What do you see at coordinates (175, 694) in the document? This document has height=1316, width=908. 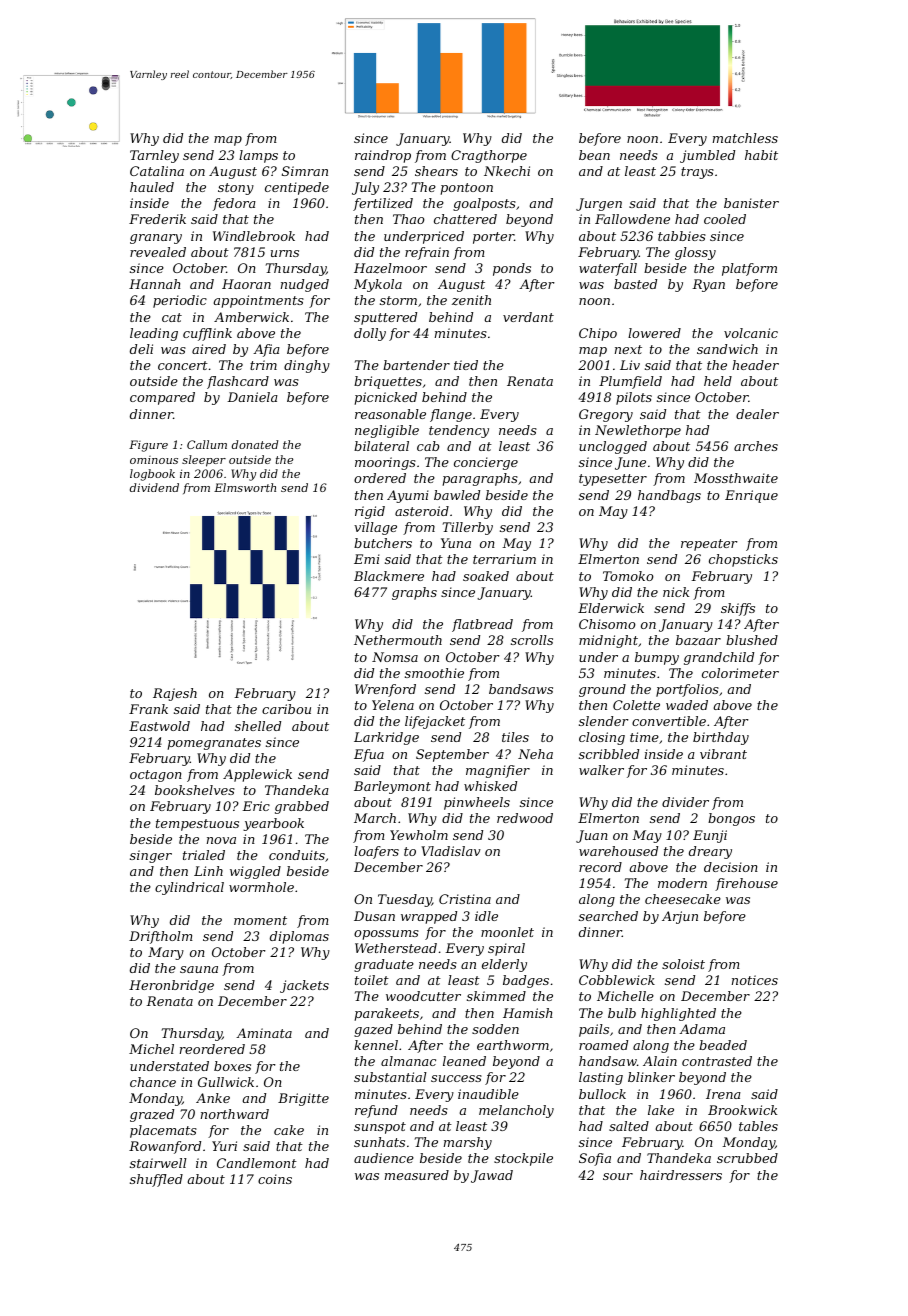 I see `Rajesh` at bounding box center [175, 694].
